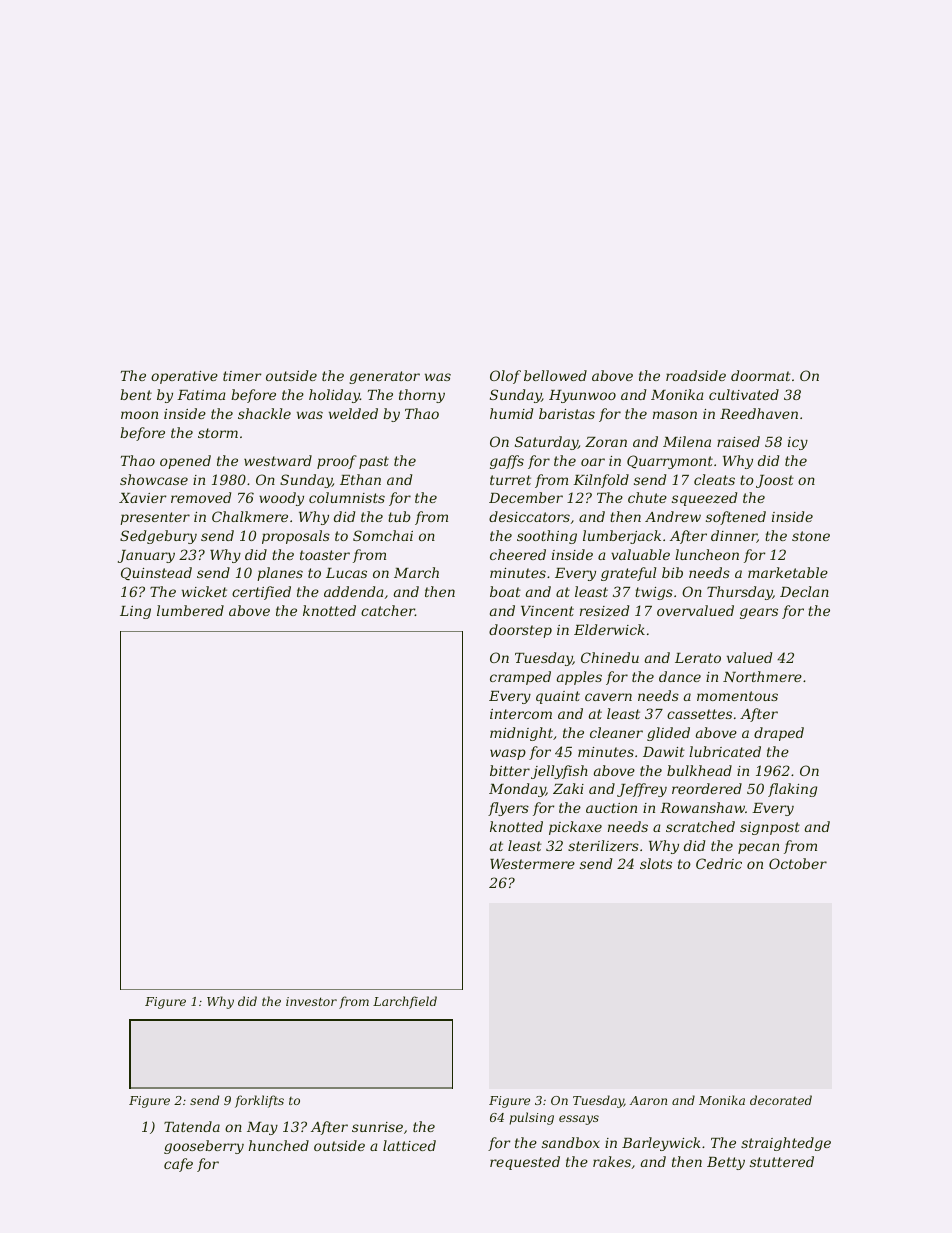 The width and height of the page is (952, 1233). I want to click on boat, so click(505, 591).
